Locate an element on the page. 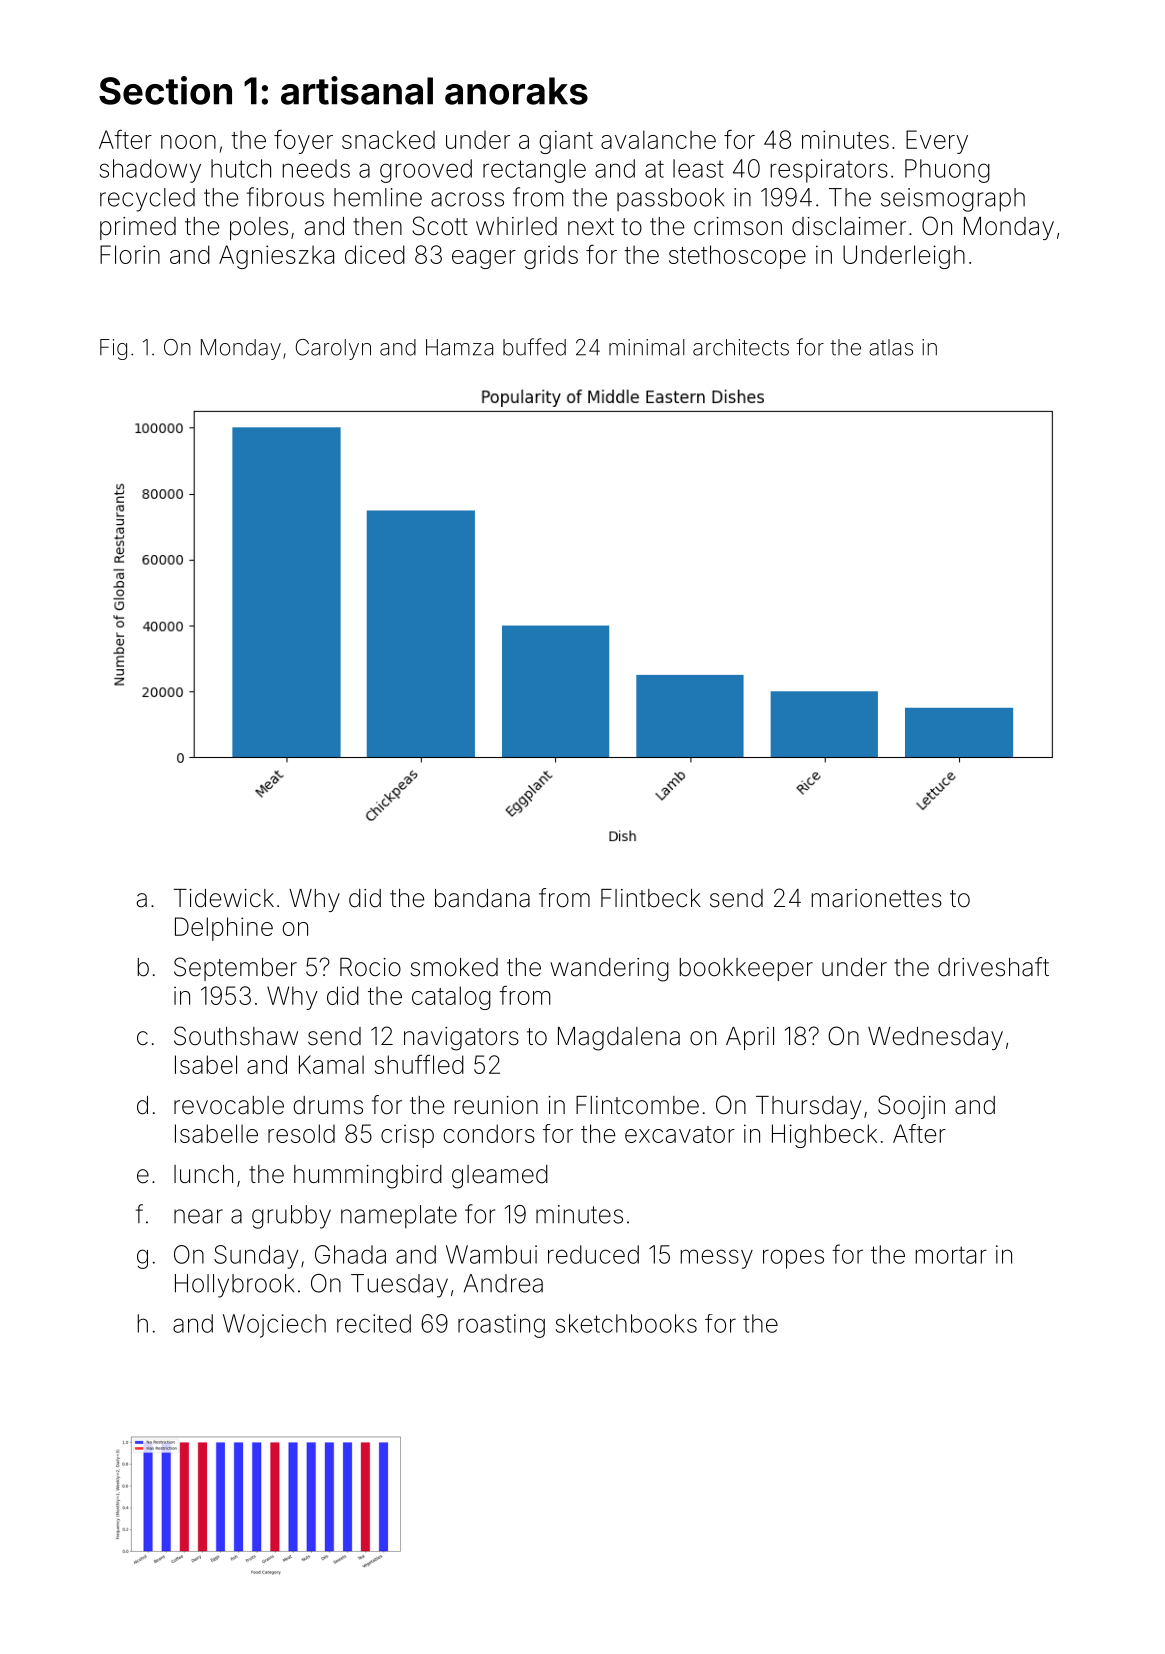 The image size is (1165, 1654). minimal is located at coordinates (646, 347).
